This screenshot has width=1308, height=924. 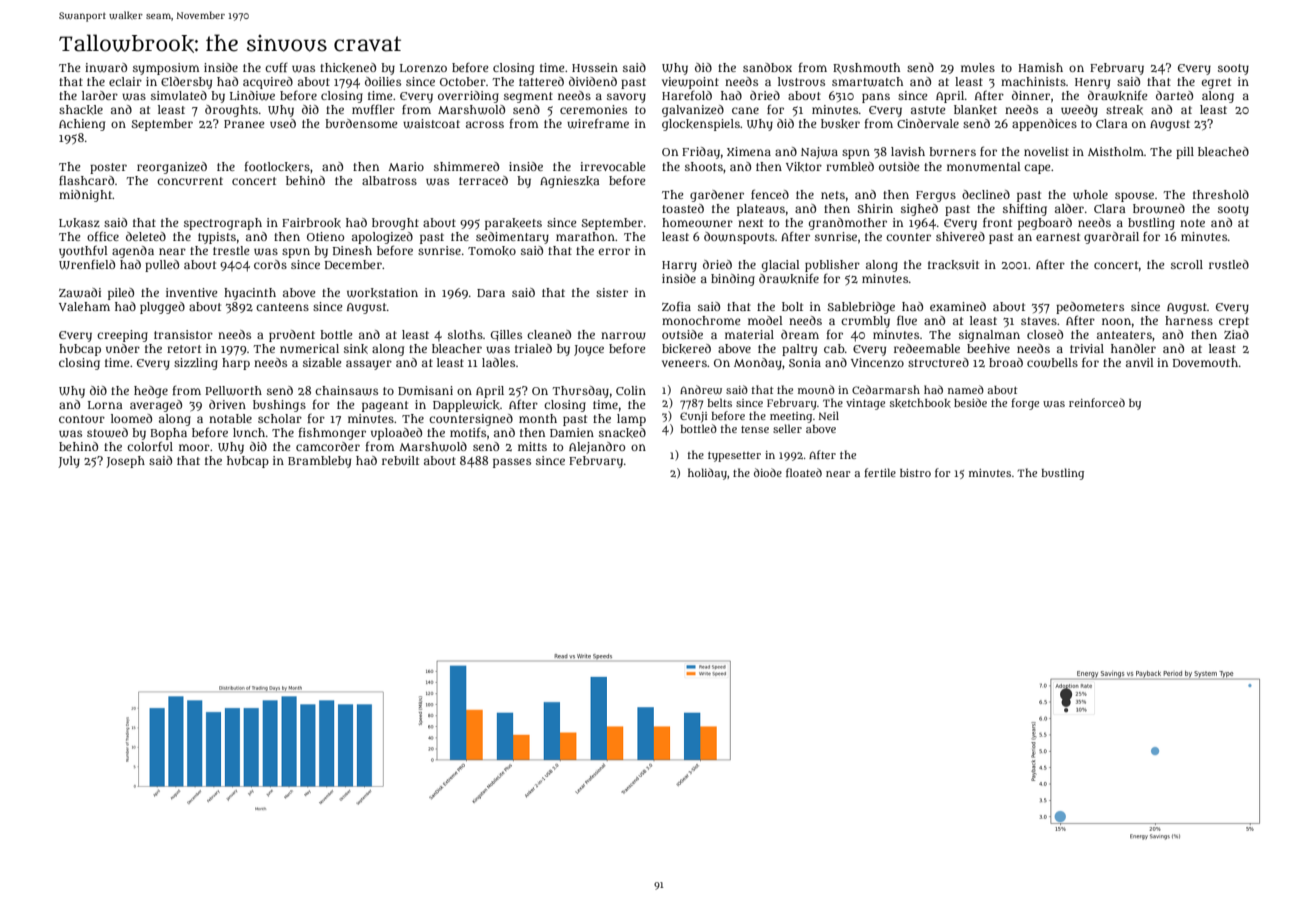 What do you see at coordinates (1031, 95) in the screenshot?
I see `dinner` at bounding box center [1031, 95].
